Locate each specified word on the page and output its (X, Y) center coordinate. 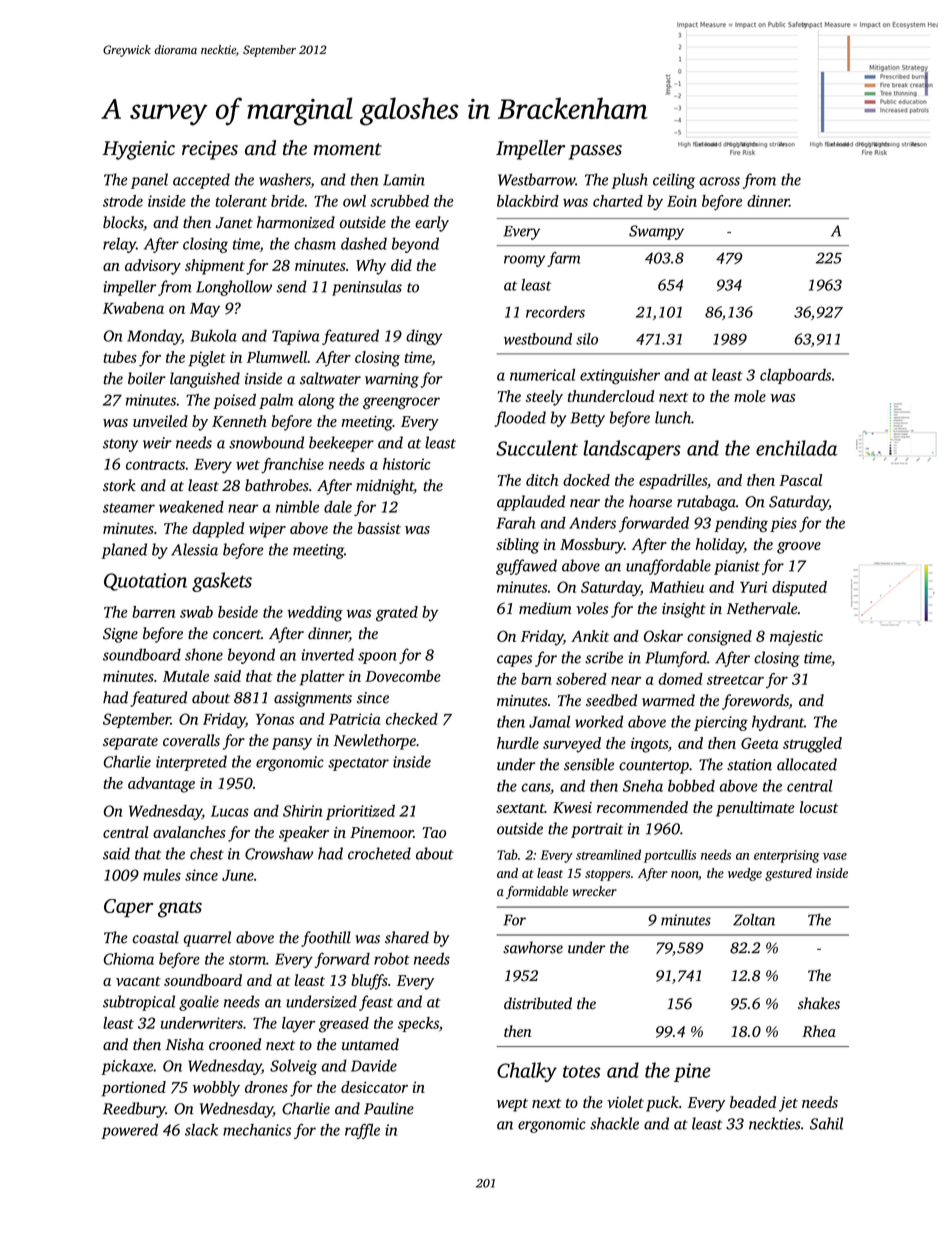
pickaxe (127, 1067)
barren (153, 612)
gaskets (222, 582)
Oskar (663, 636)
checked (412, 719)
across (719, 181)
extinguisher (620, 377)
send (292, 286)
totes (581, 1071)
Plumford (676, 659)
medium (545, 608)
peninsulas (367, 288)
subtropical (139, 1003)
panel (149, 181)
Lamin (404, 180)
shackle (614, 1123)
